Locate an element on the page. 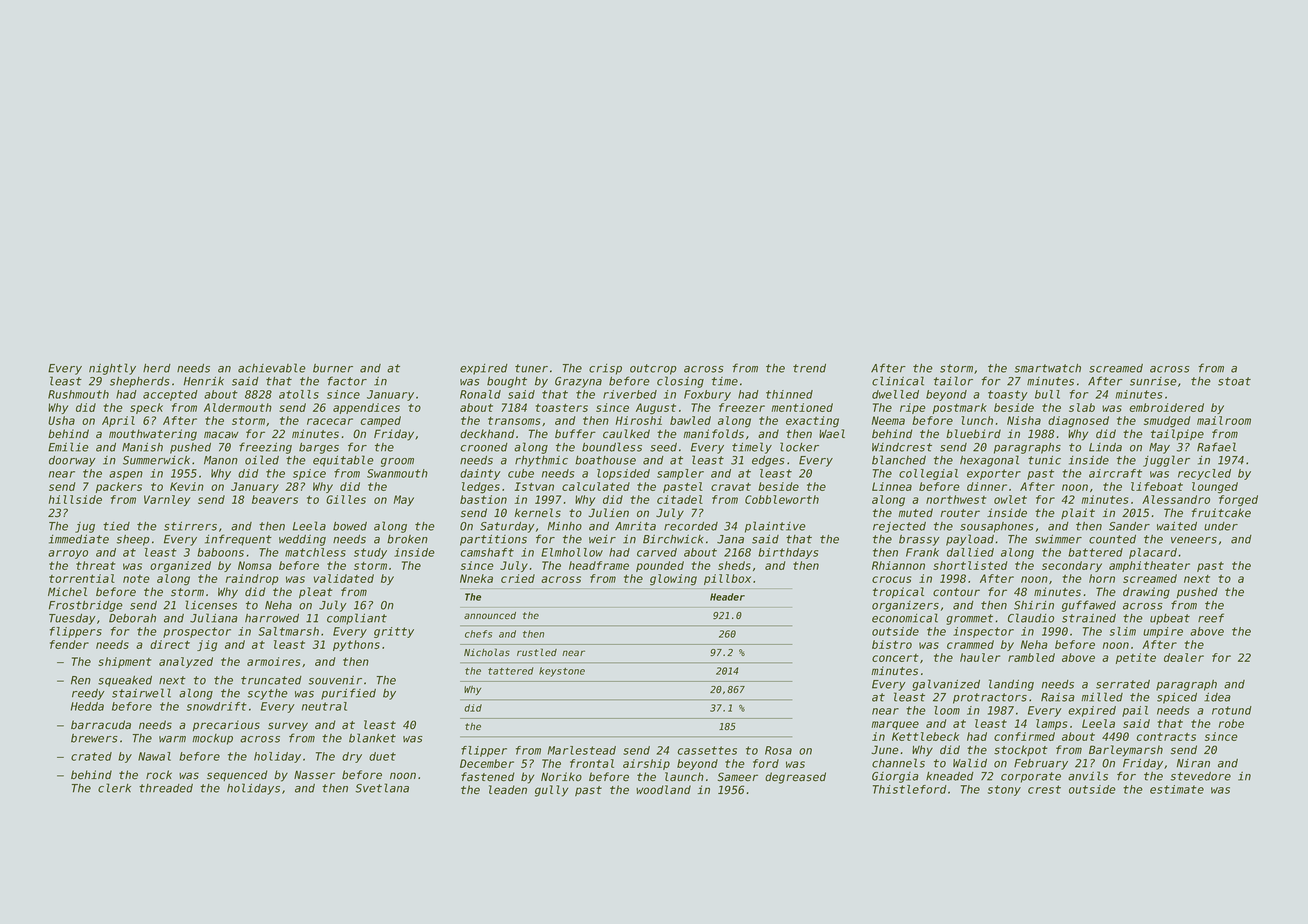 The width and height of the image is (1308, 924). trend is located at coordinates (809, 368).
